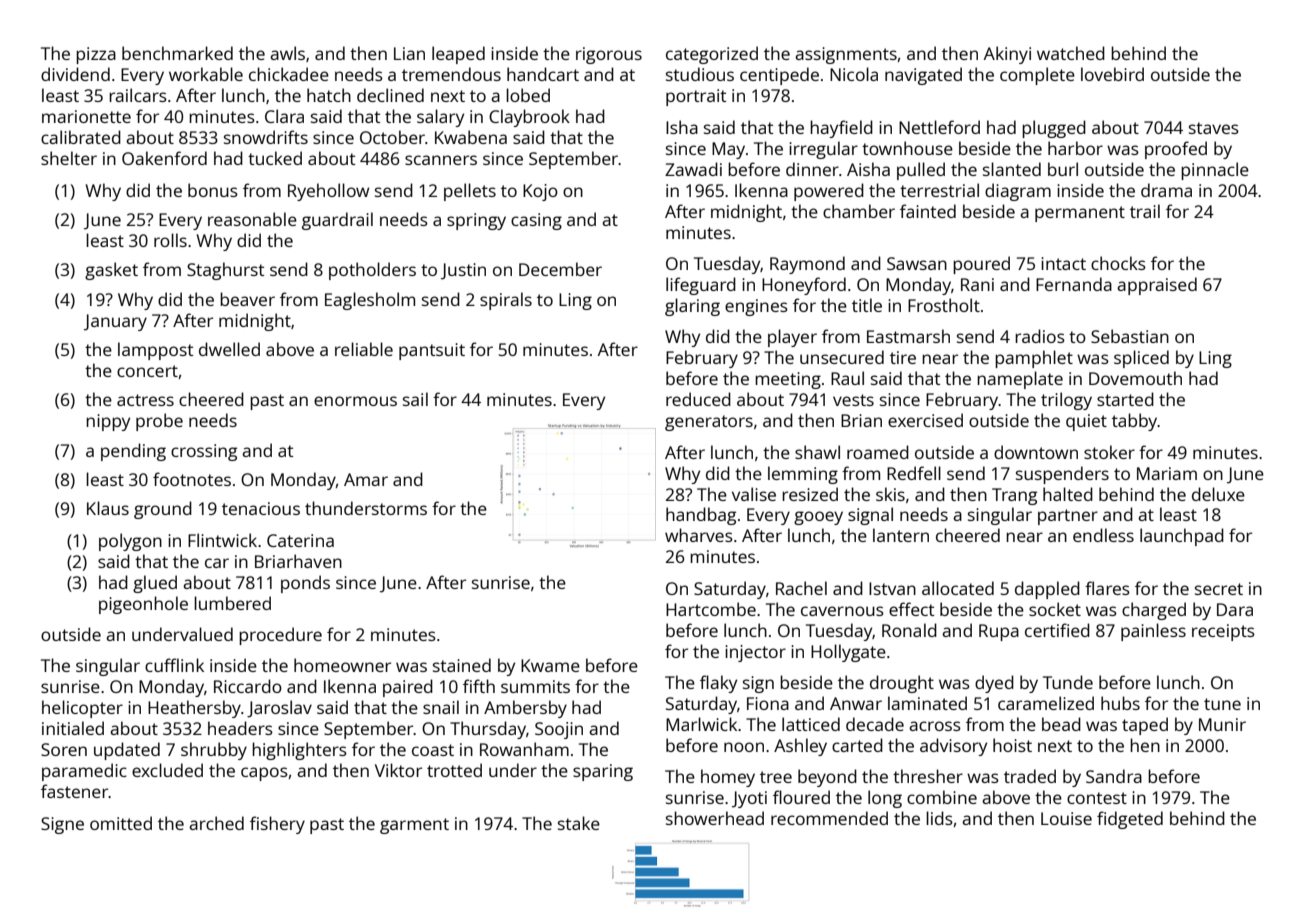 This page has width=1308, height=924. What do you see at coordinates (82, 709) in the page?
I see `helicopter` at bounding box center [82, 709].
